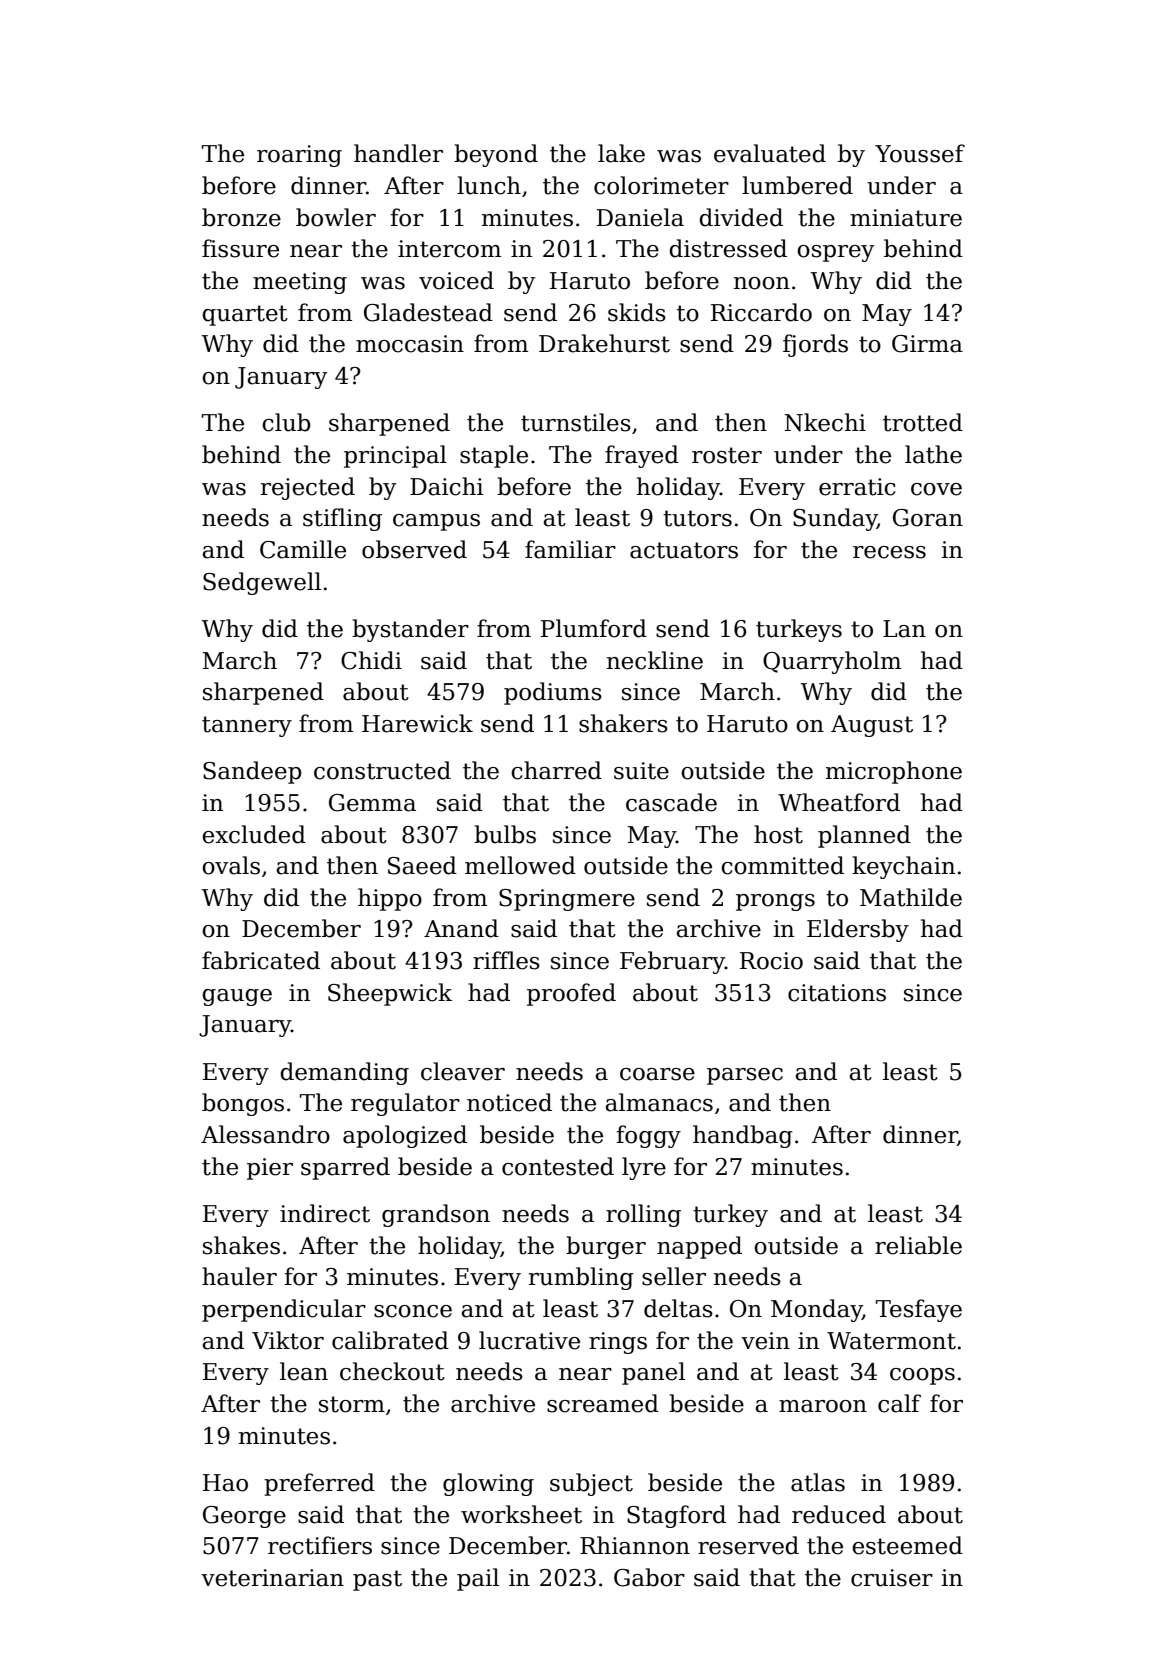 This screenshot has height=1654, width=1165. Describe the element at coordinates (496, 155) in the screenshot. I see `beyond` at that location.
